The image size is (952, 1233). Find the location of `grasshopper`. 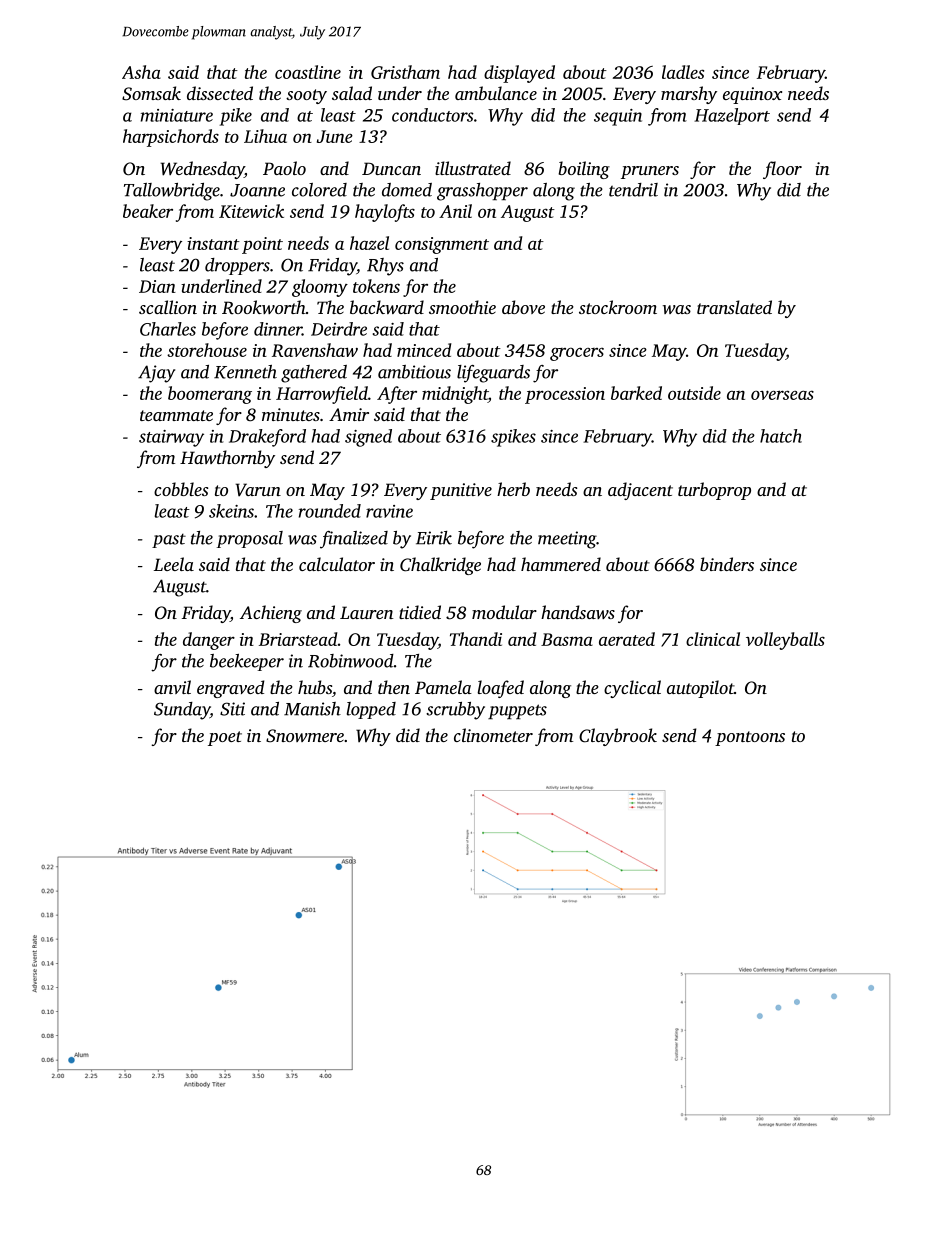

grasshopper is located at coordinates (482, 192).
